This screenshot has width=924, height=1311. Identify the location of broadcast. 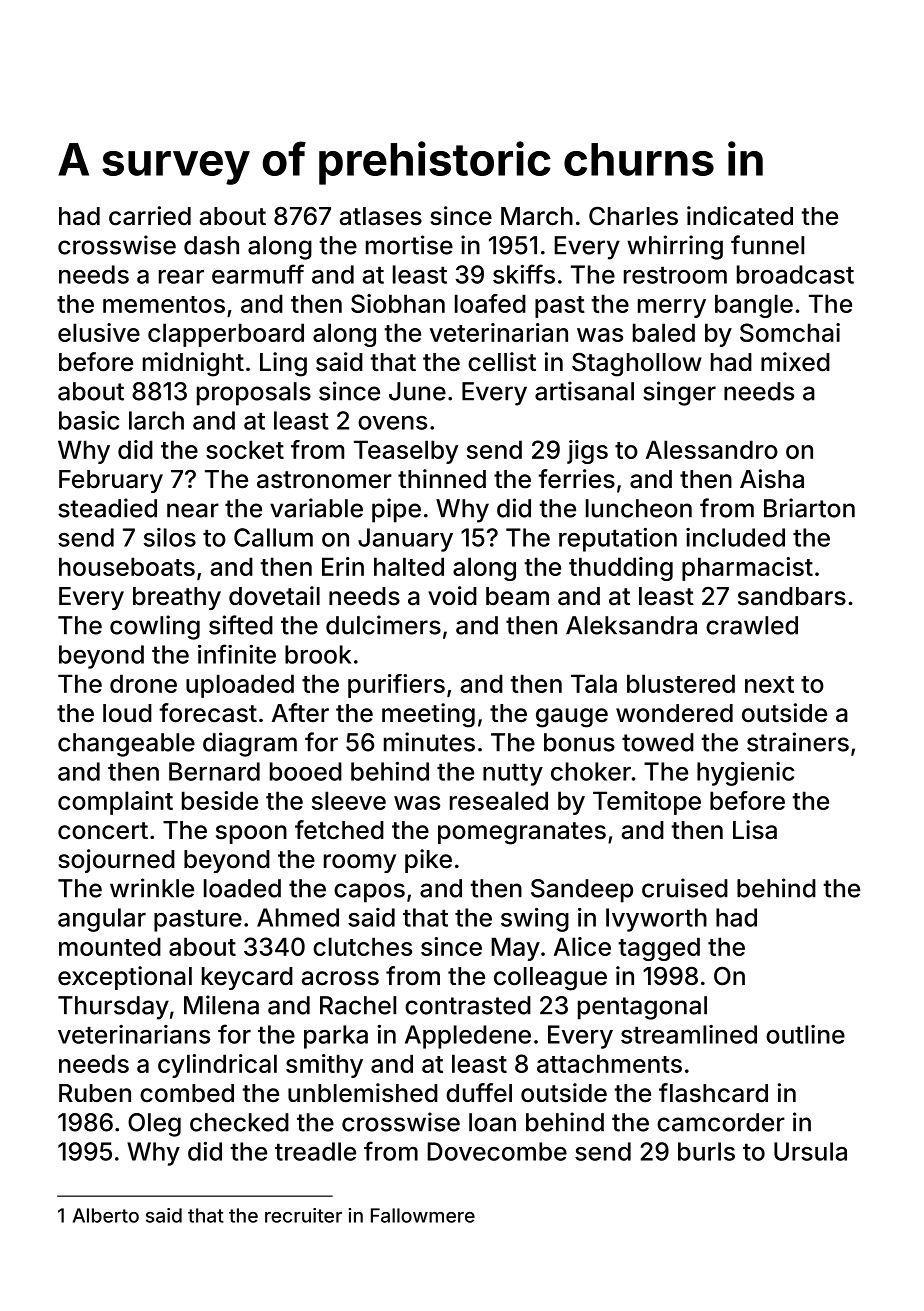
(795, 274).
